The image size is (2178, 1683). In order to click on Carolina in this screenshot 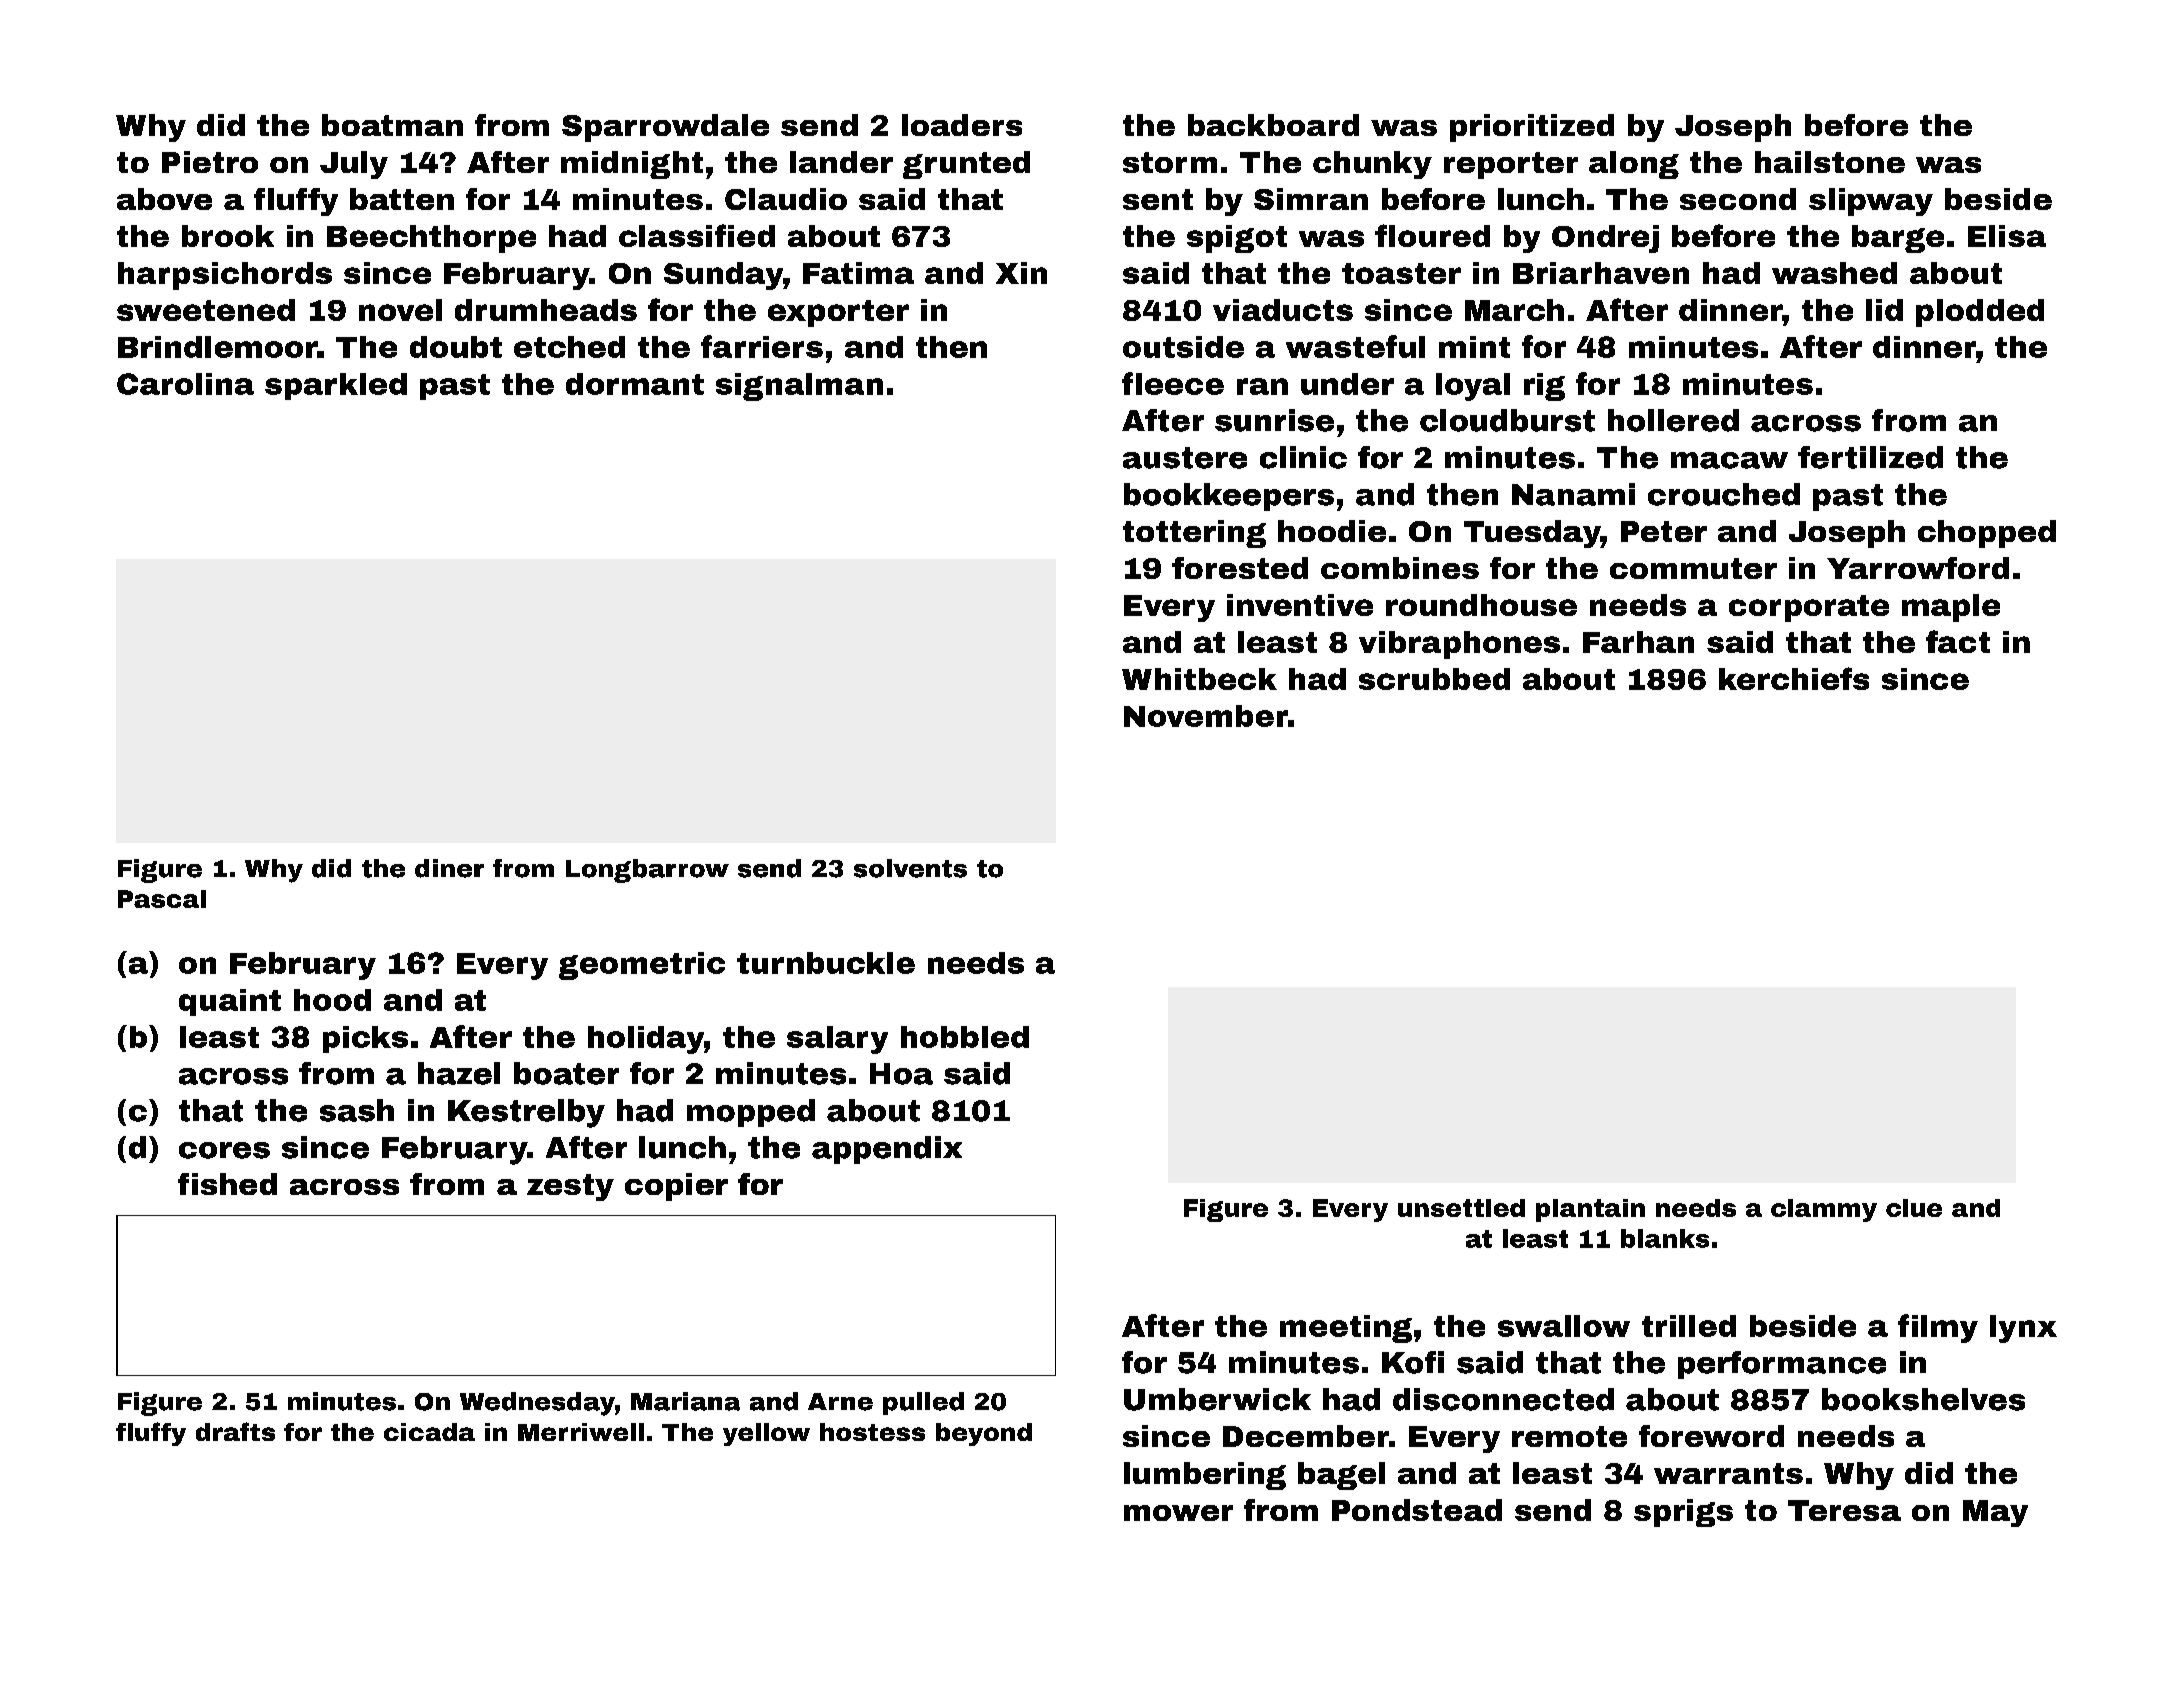, I will do `click(185, 384)`.
